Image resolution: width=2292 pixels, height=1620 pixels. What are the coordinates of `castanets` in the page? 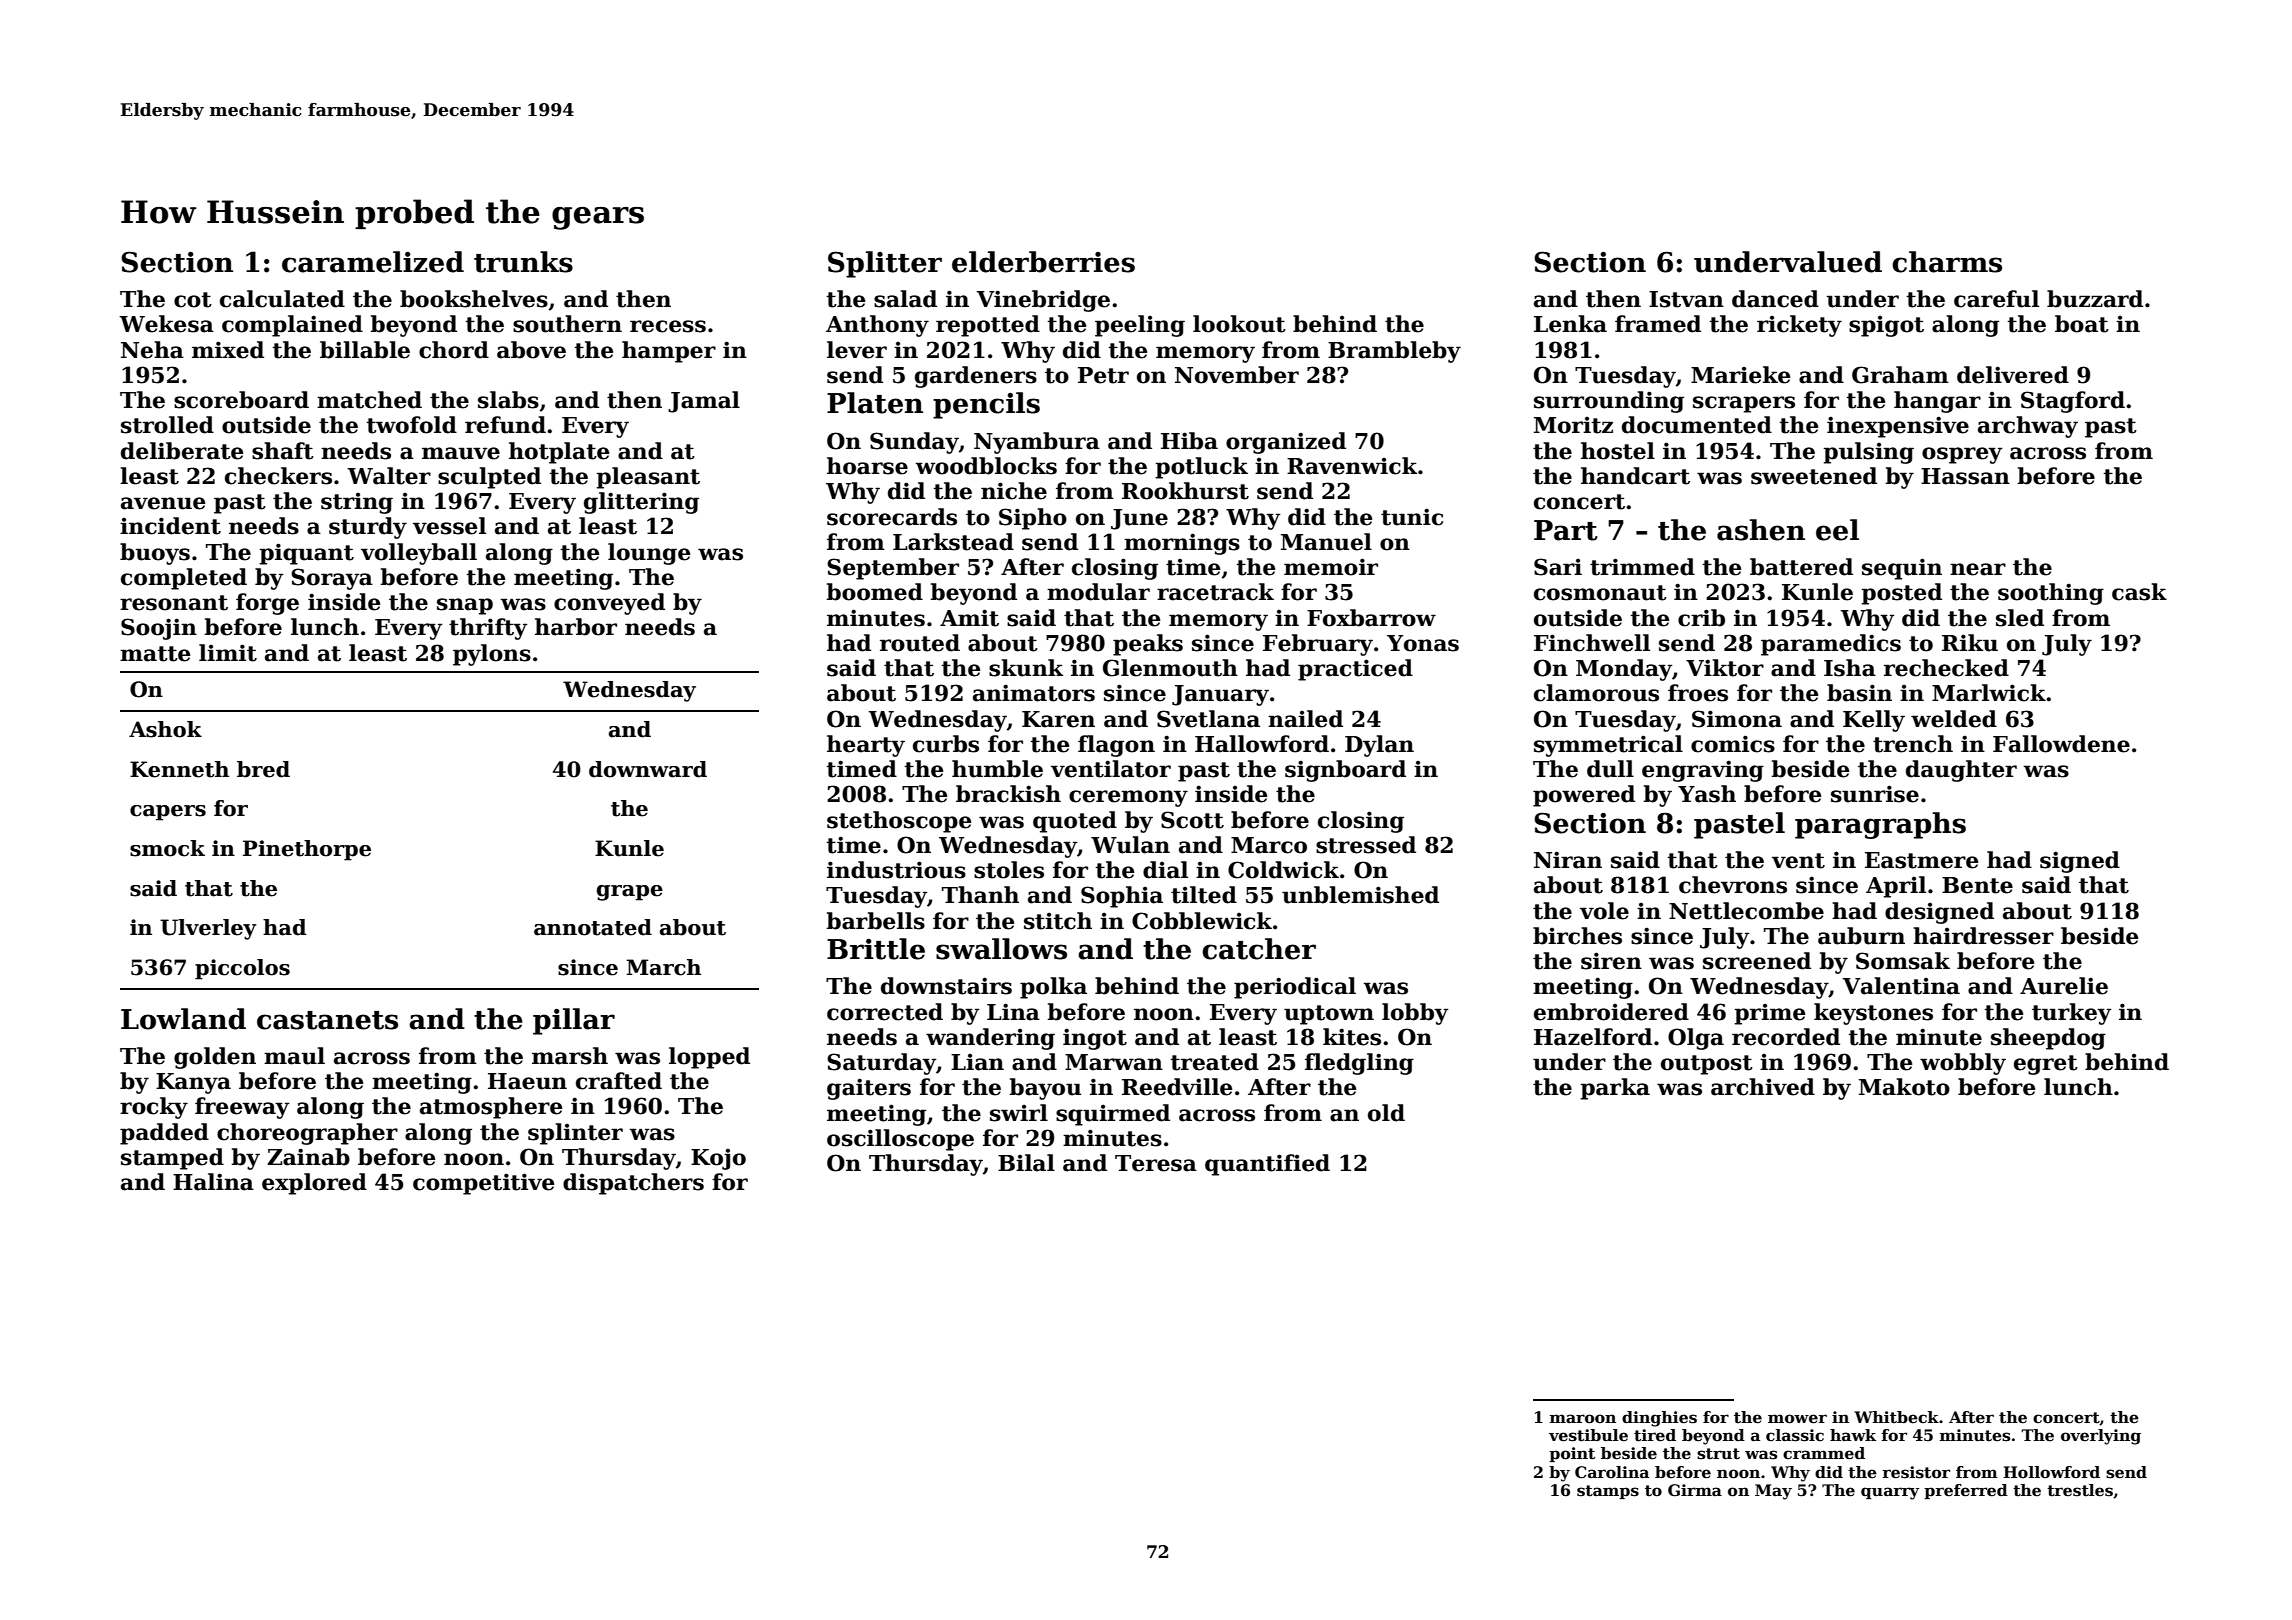 It's located at (327, 1020).
